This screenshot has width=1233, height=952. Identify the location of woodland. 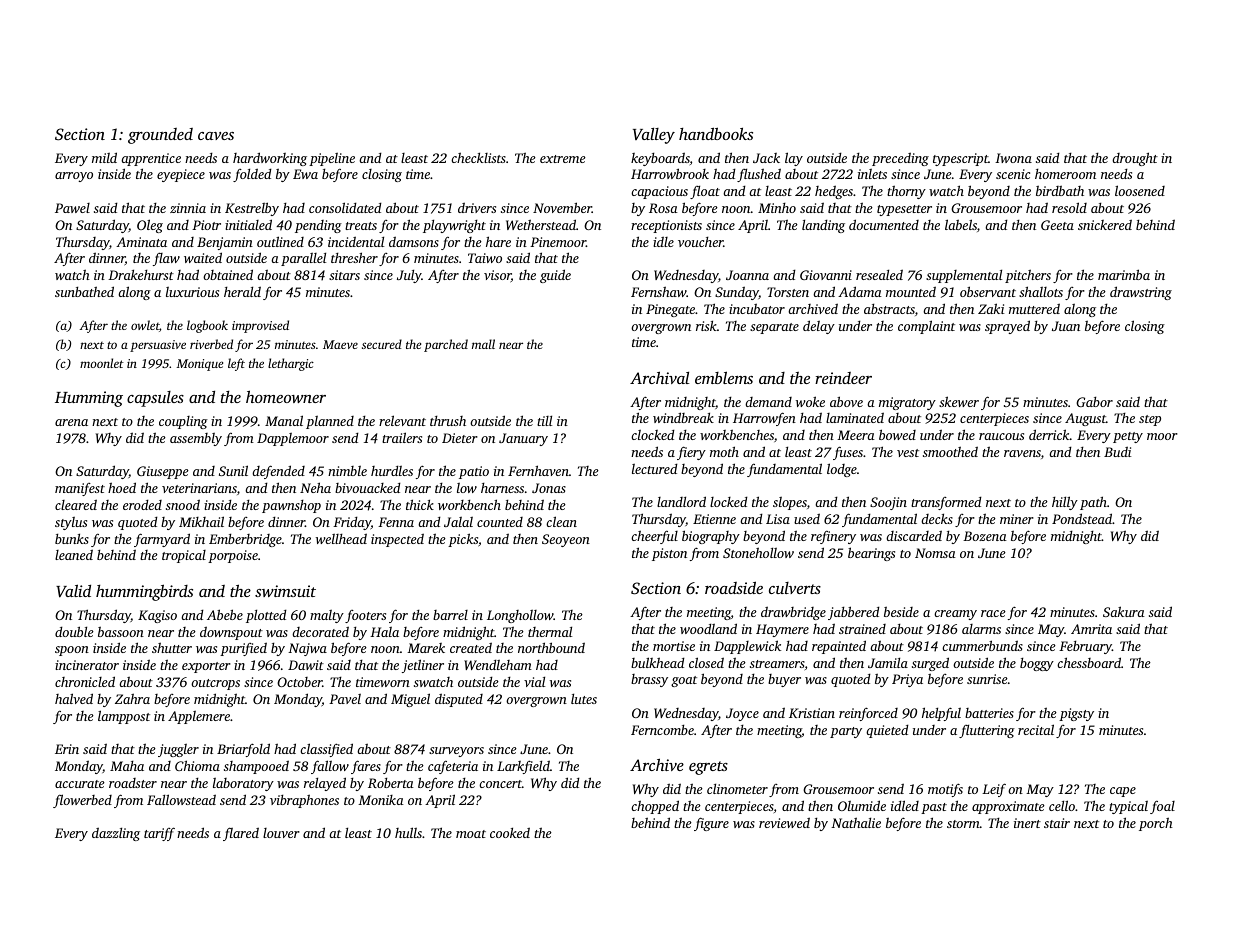
(708, 628).
